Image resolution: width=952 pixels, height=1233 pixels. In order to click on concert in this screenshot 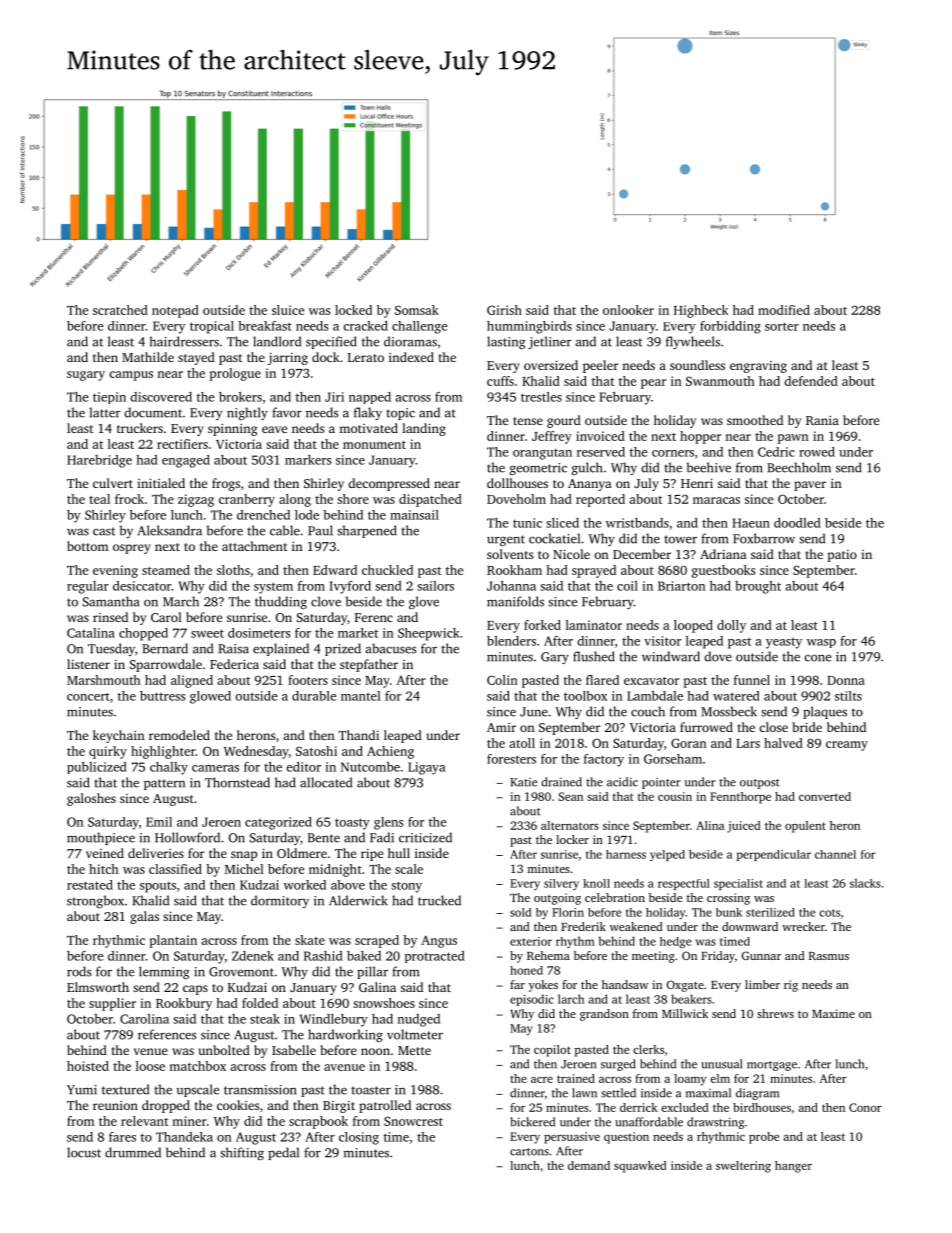, I will do `click(88, 697)`.
